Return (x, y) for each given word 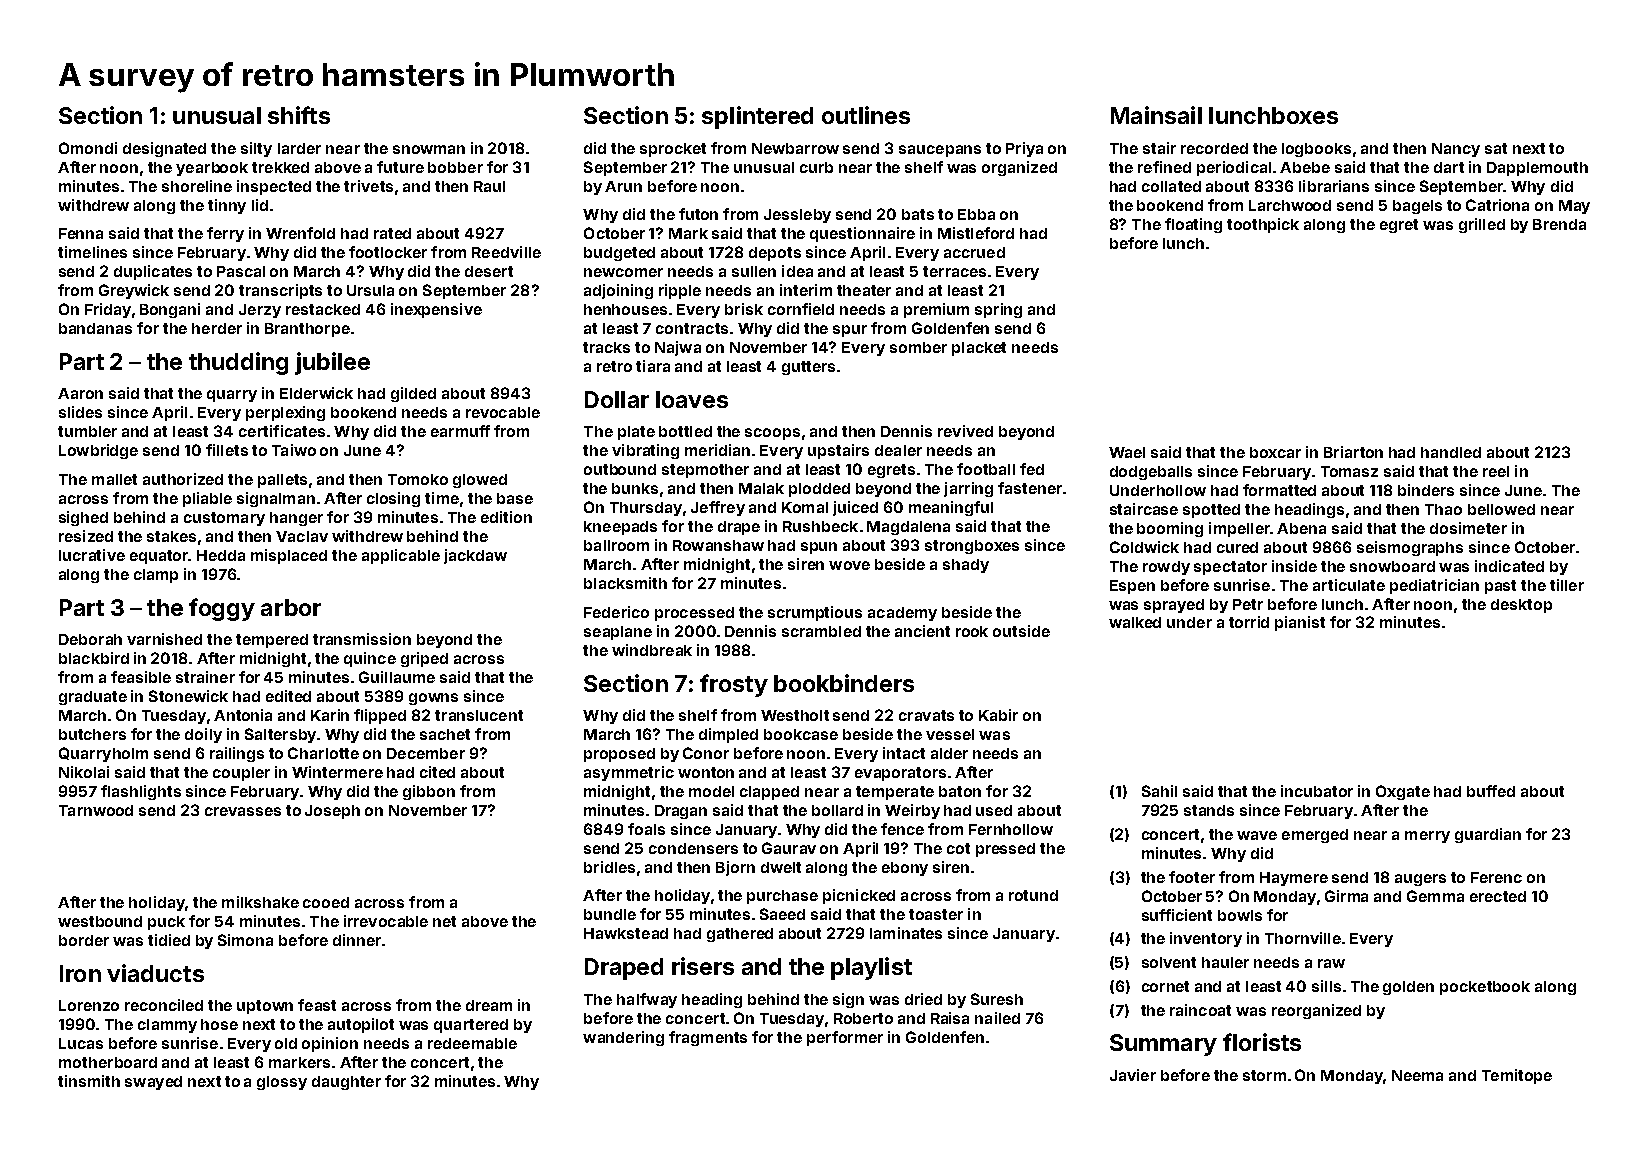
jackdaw (475, 556)
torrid (1249, 622)
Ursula (370, 290)
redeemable (472, 1043)
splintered (757, 117)
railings (237, 754)
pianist (1300, 623)
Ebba (976, 214)
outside (1021, 631)
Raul (489, 186)
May (1574, 207)
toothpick (1263, 225)
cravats (926, 715)
